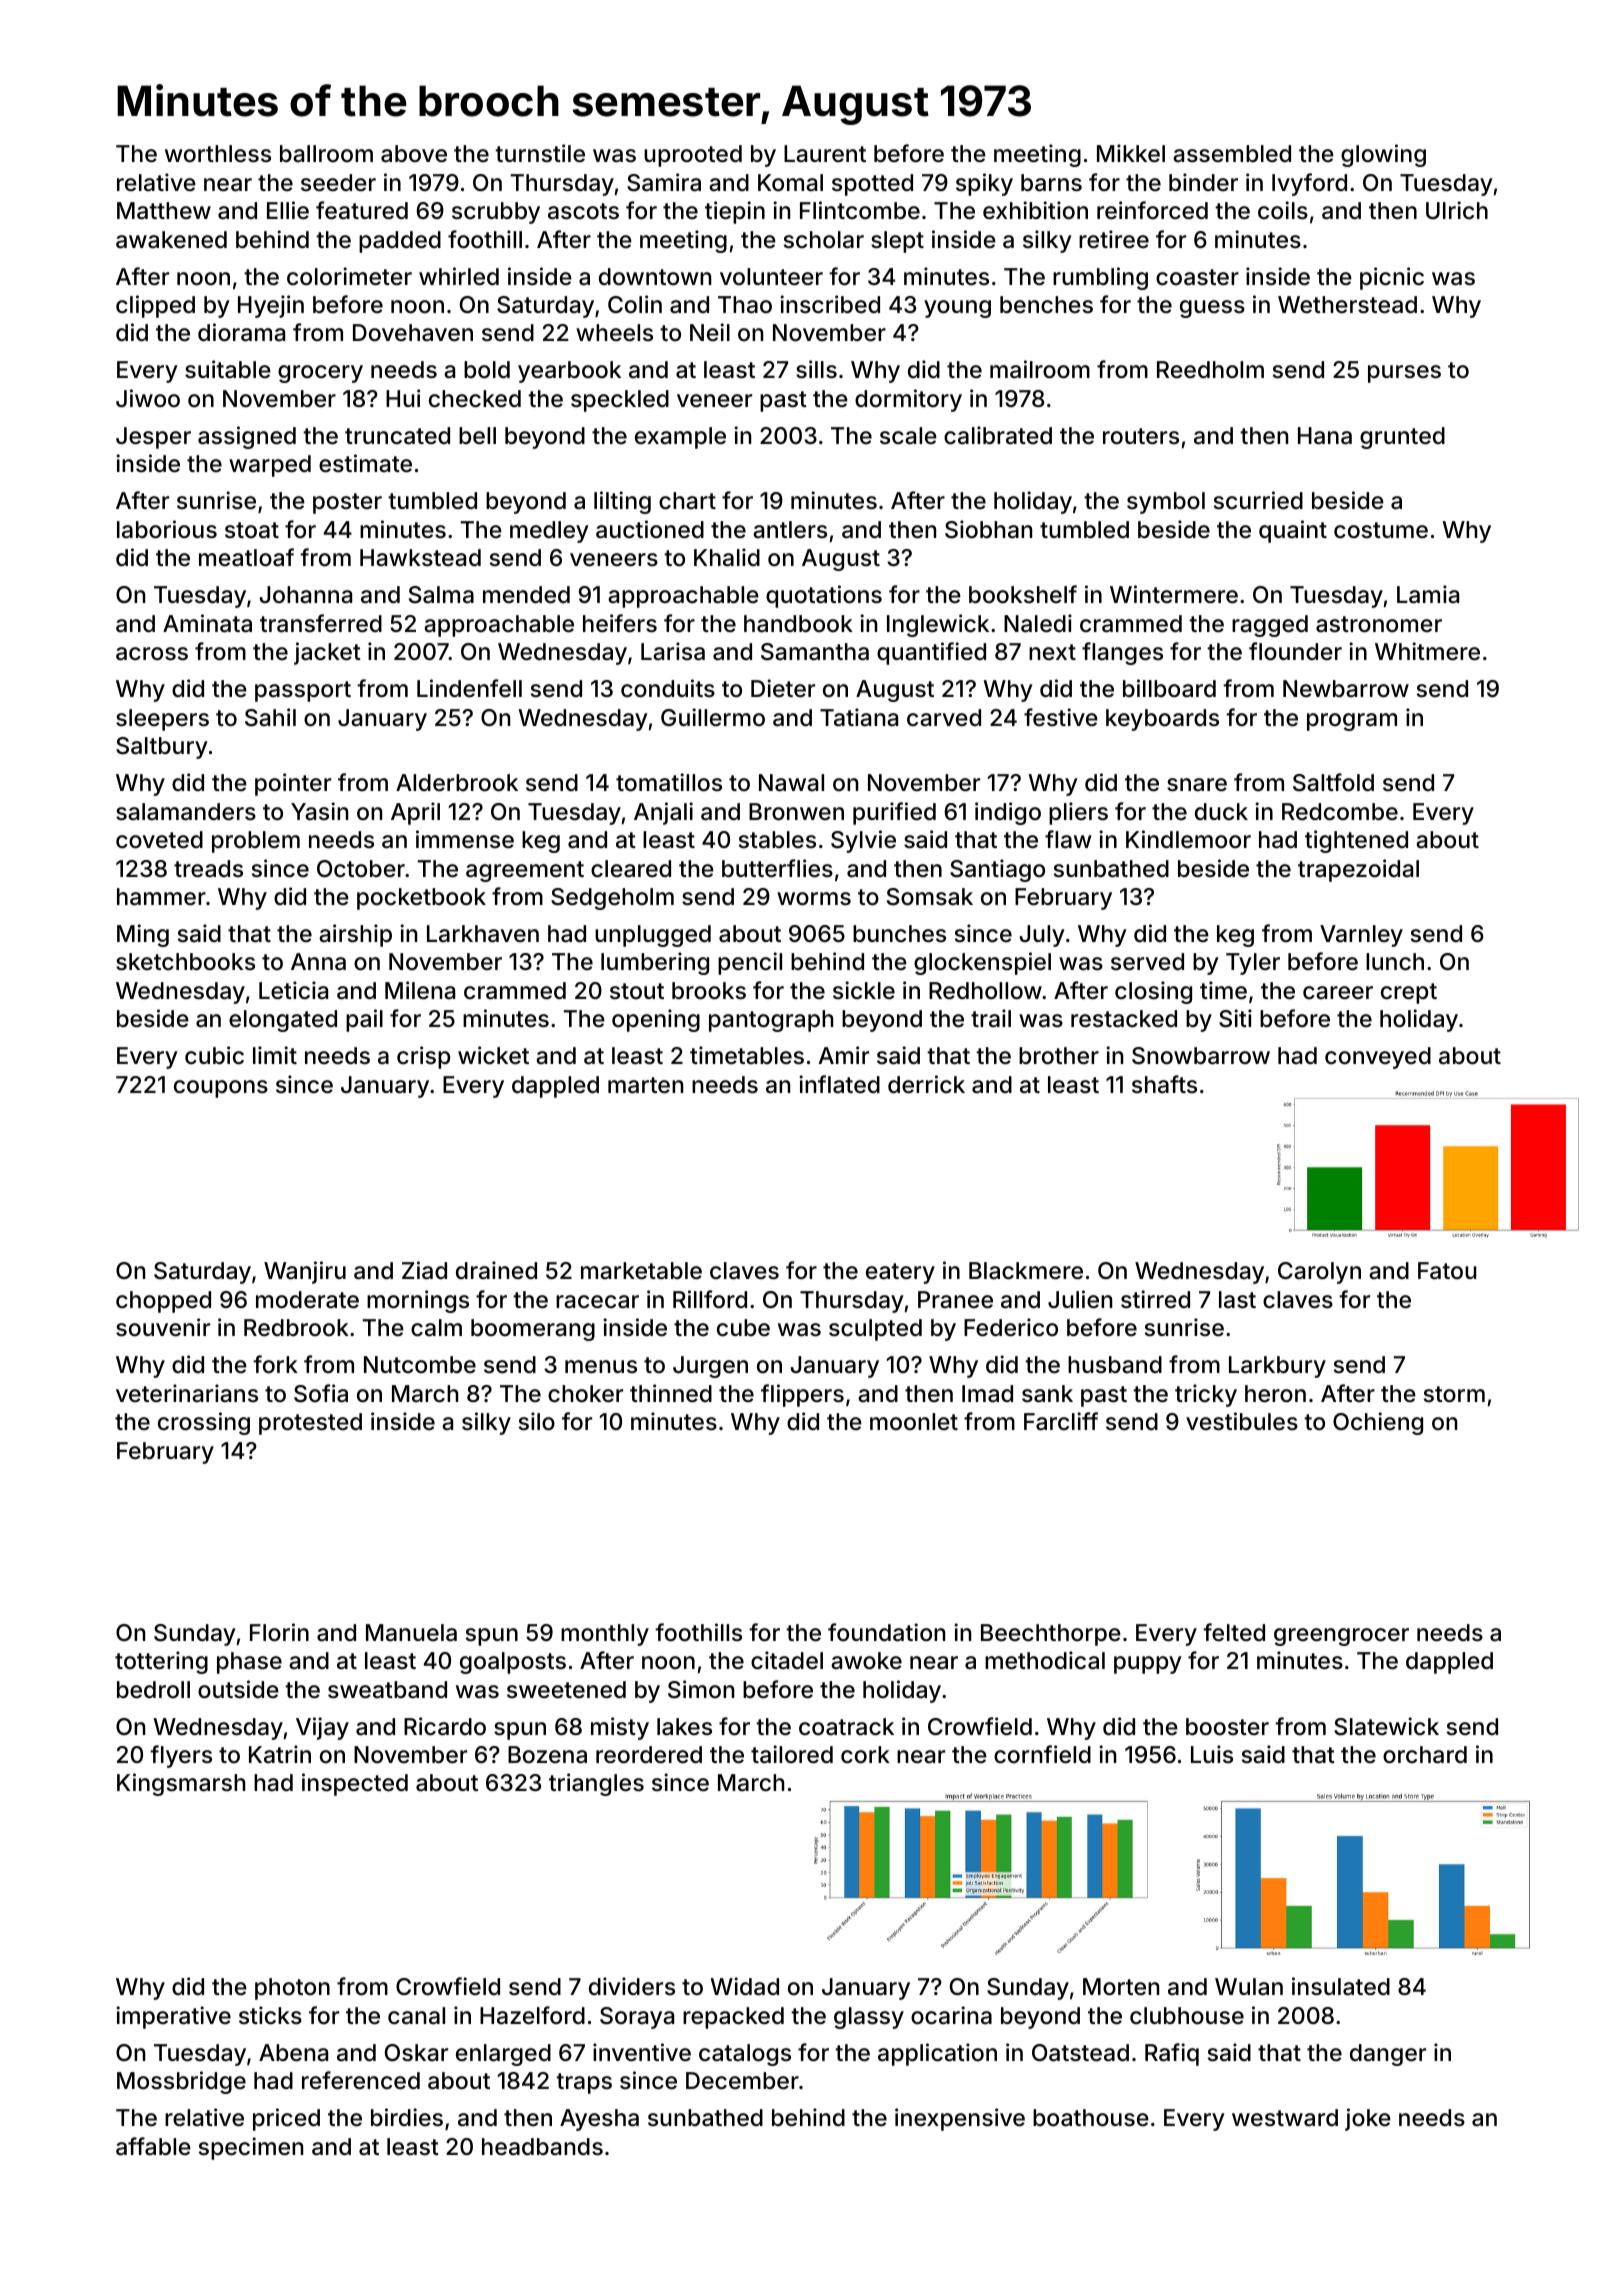 The width and height of the screenshot is (1620, 2292). What do you see at coordinates (155, 306) in the screenshot?
I see `clipped` at bounding box center [155, 306].
